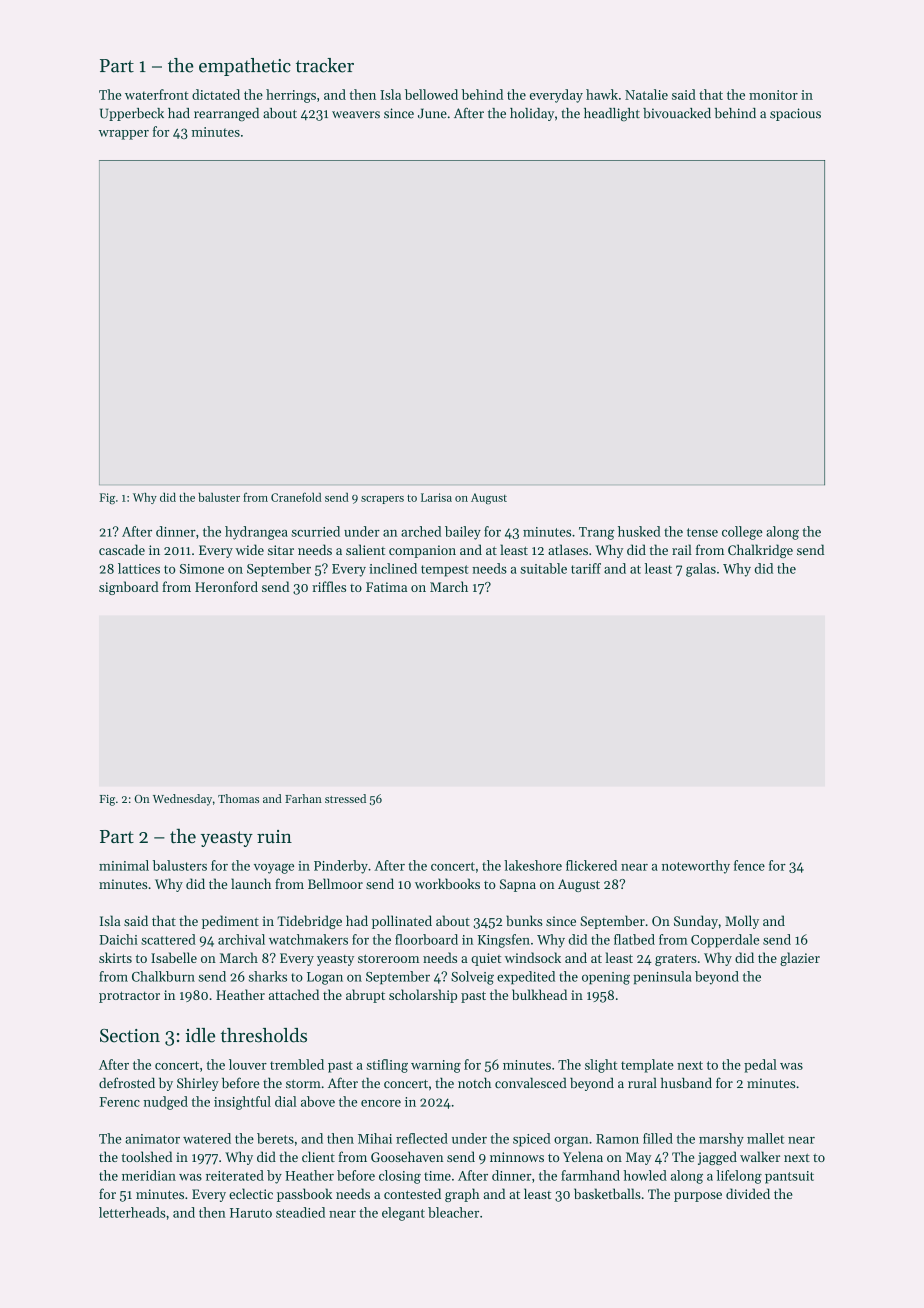 This page has height=1308, width=924. Describe the element at coordinates (760, 1066) in the page. I see `pedal` at that location.
